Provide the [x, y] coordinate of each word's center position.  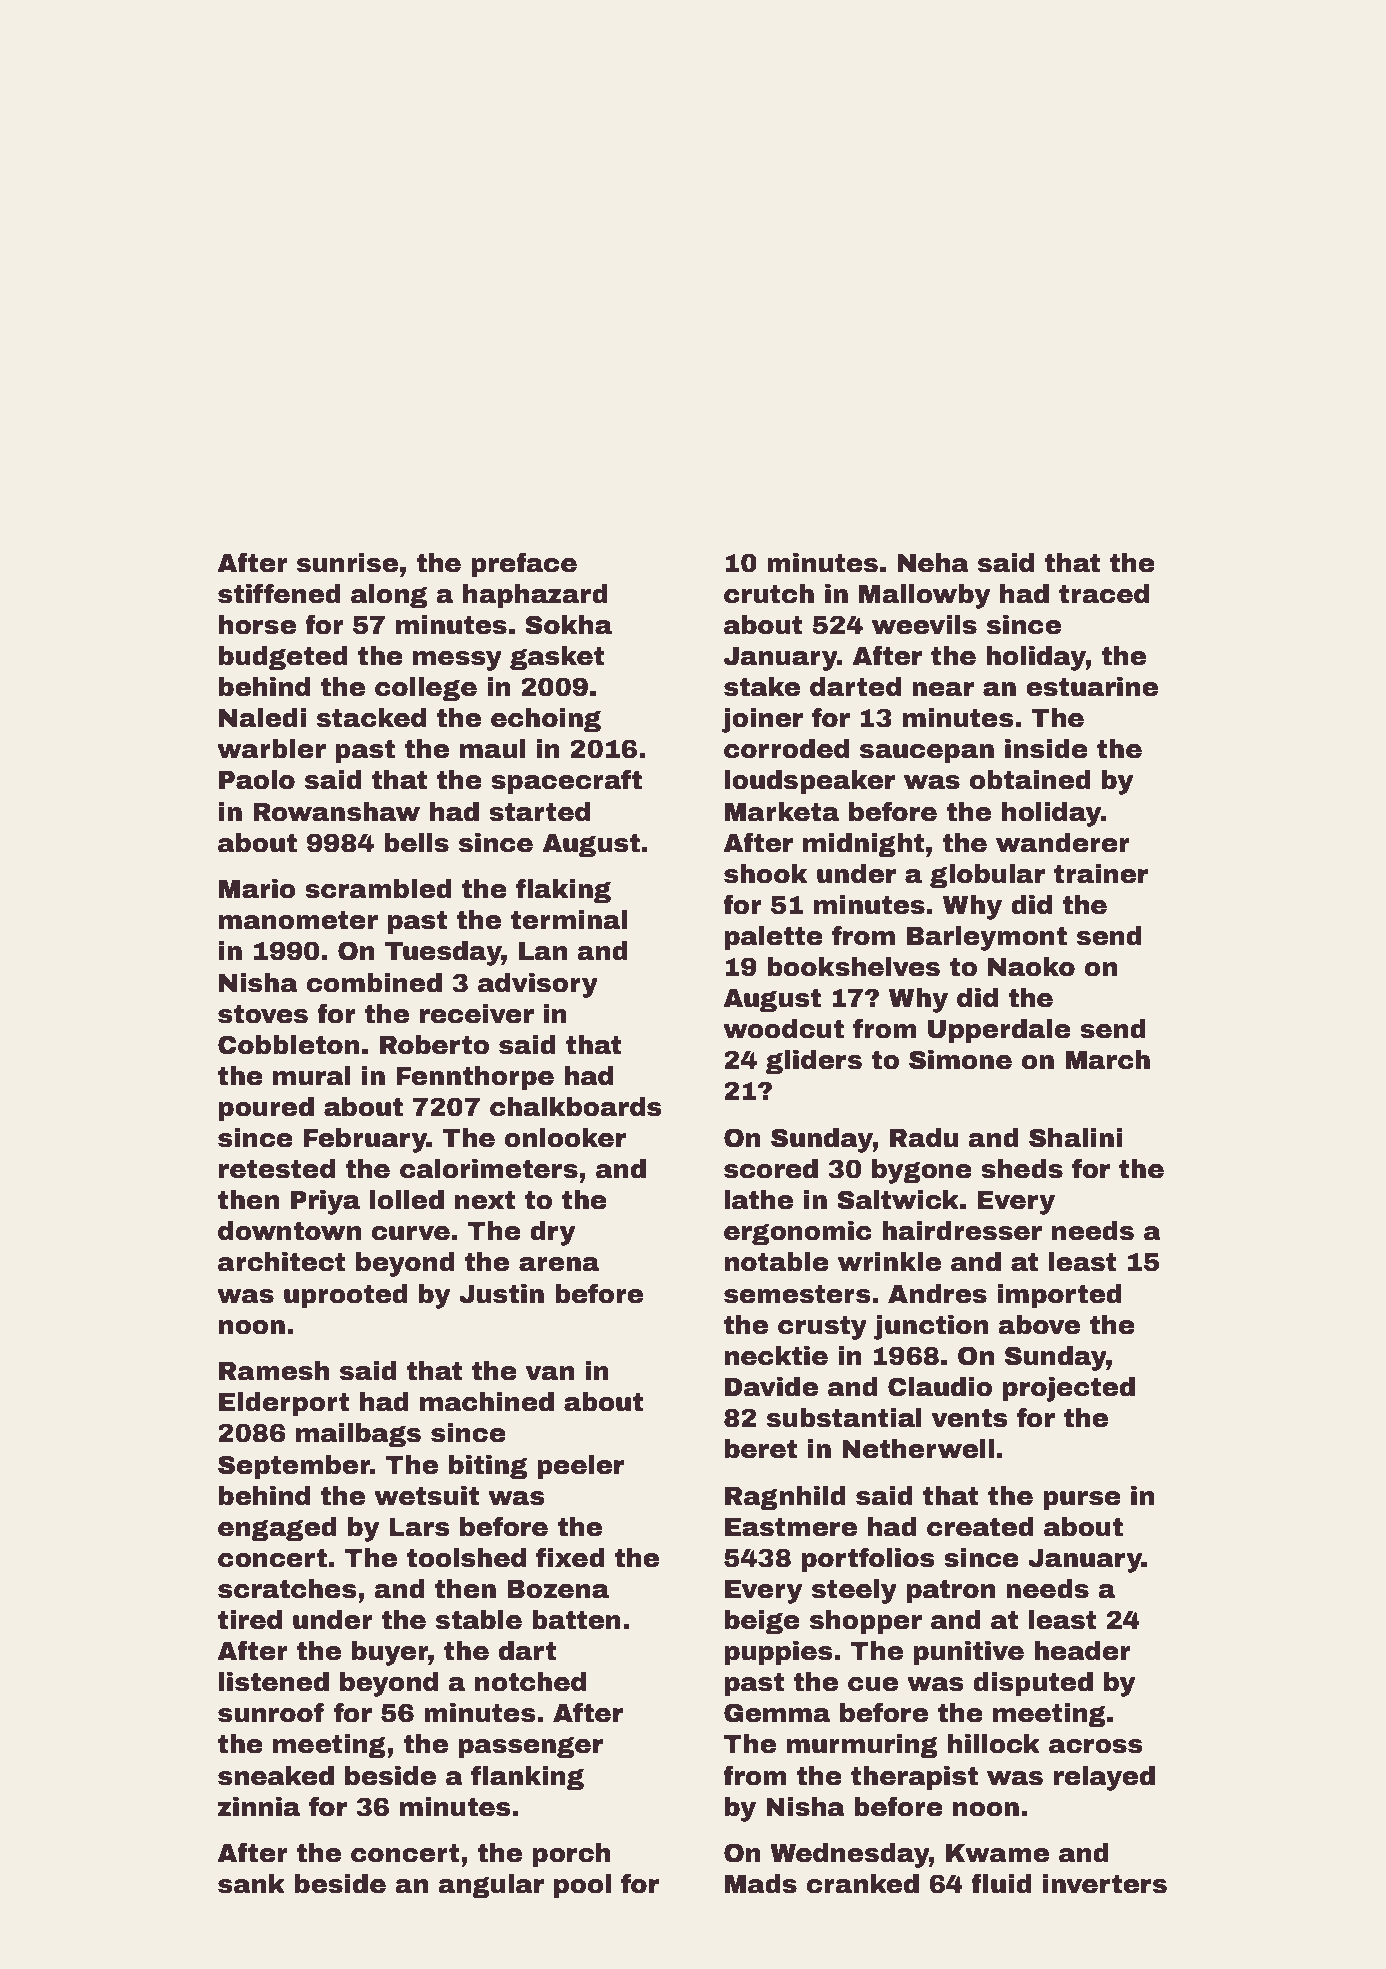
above [1039, 1325]
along [389, 596]
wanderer [1063, 843]
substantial [844, 1418]
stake [762, 687]
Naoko [1031, 967]
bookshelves [853, 967]
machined [487, 1402]
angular [491, 1886]
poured [266, 1109]
